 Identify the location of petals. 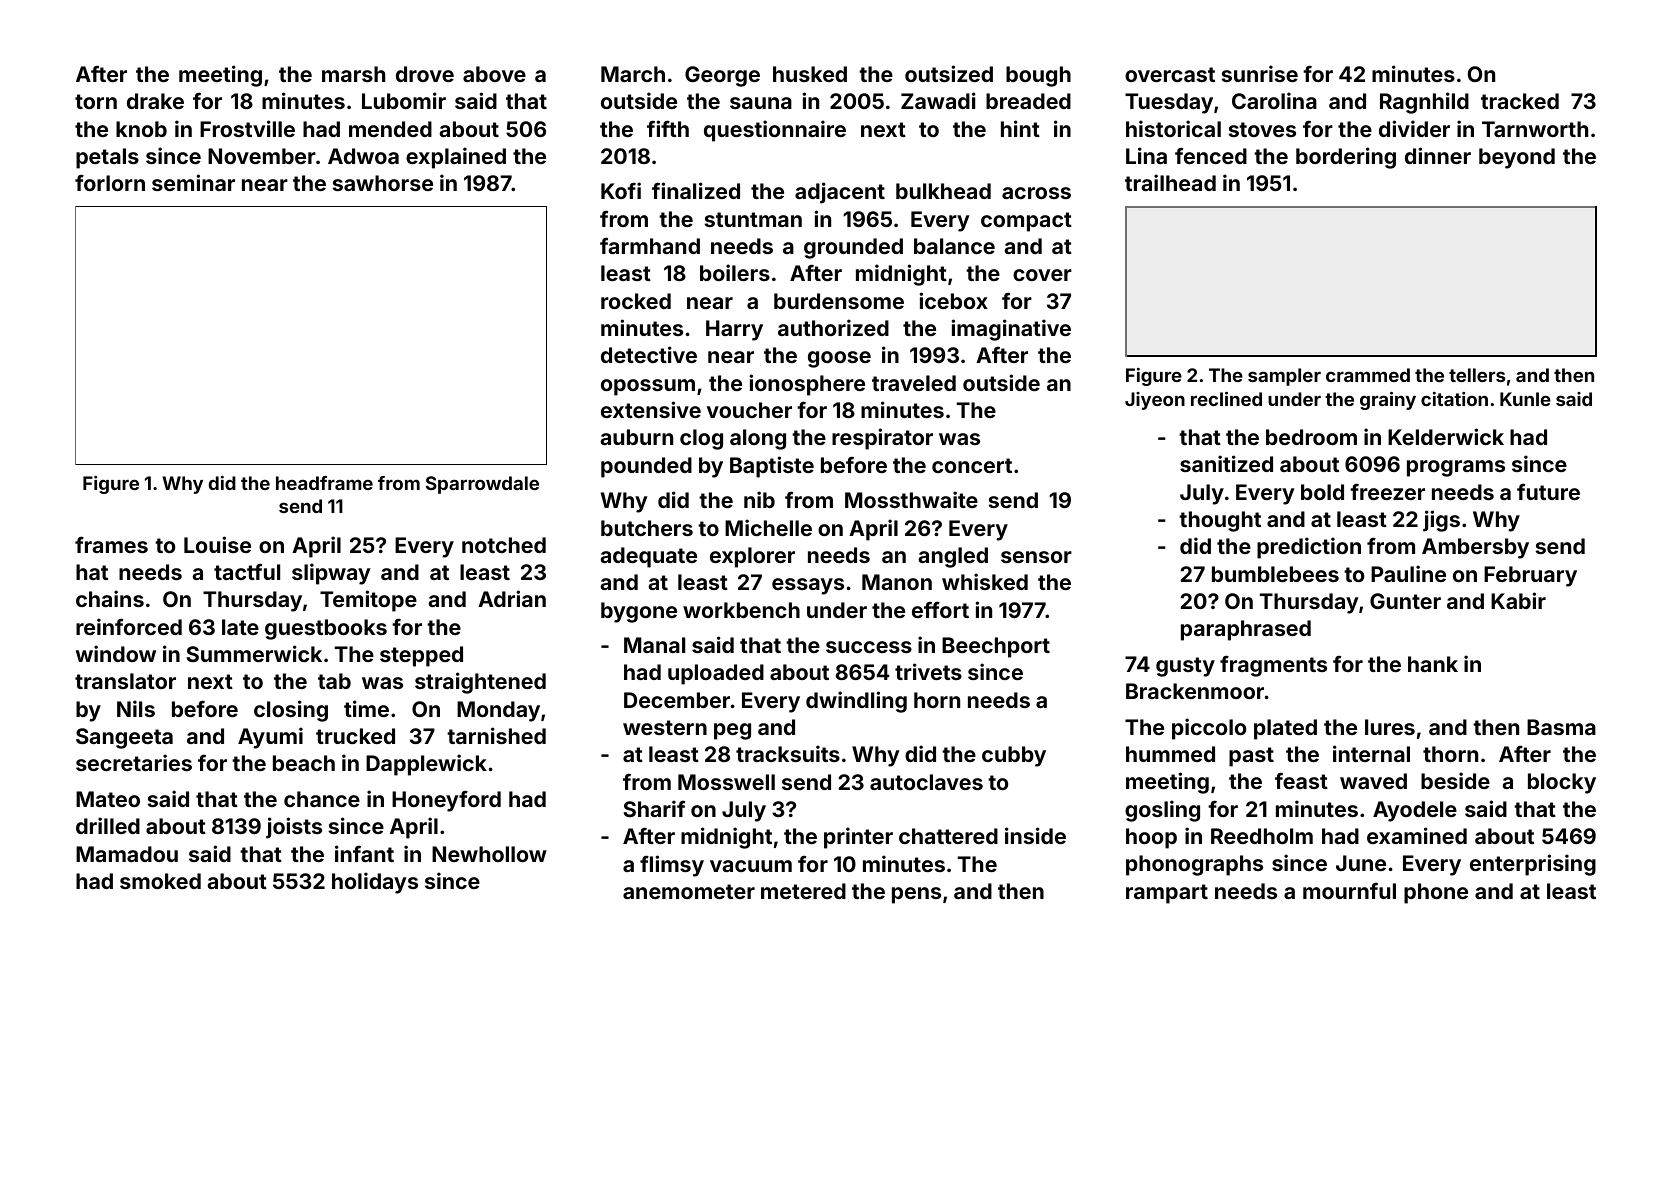
(107, 158).
